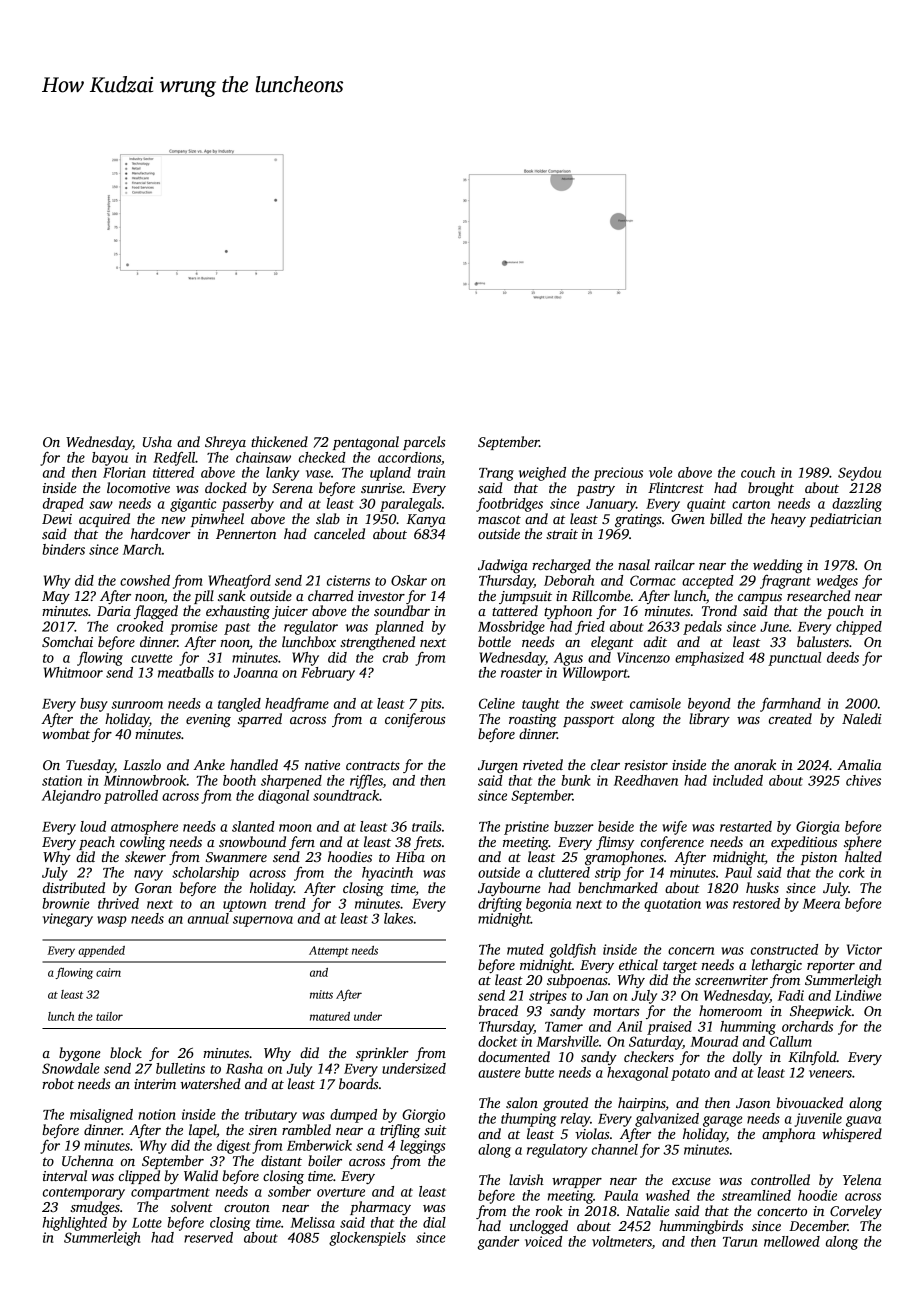 This screenshot has height=1308, width=924. Describe the element at coordinates (576, 780) in the screenshot. I see `bunk` at that location.
